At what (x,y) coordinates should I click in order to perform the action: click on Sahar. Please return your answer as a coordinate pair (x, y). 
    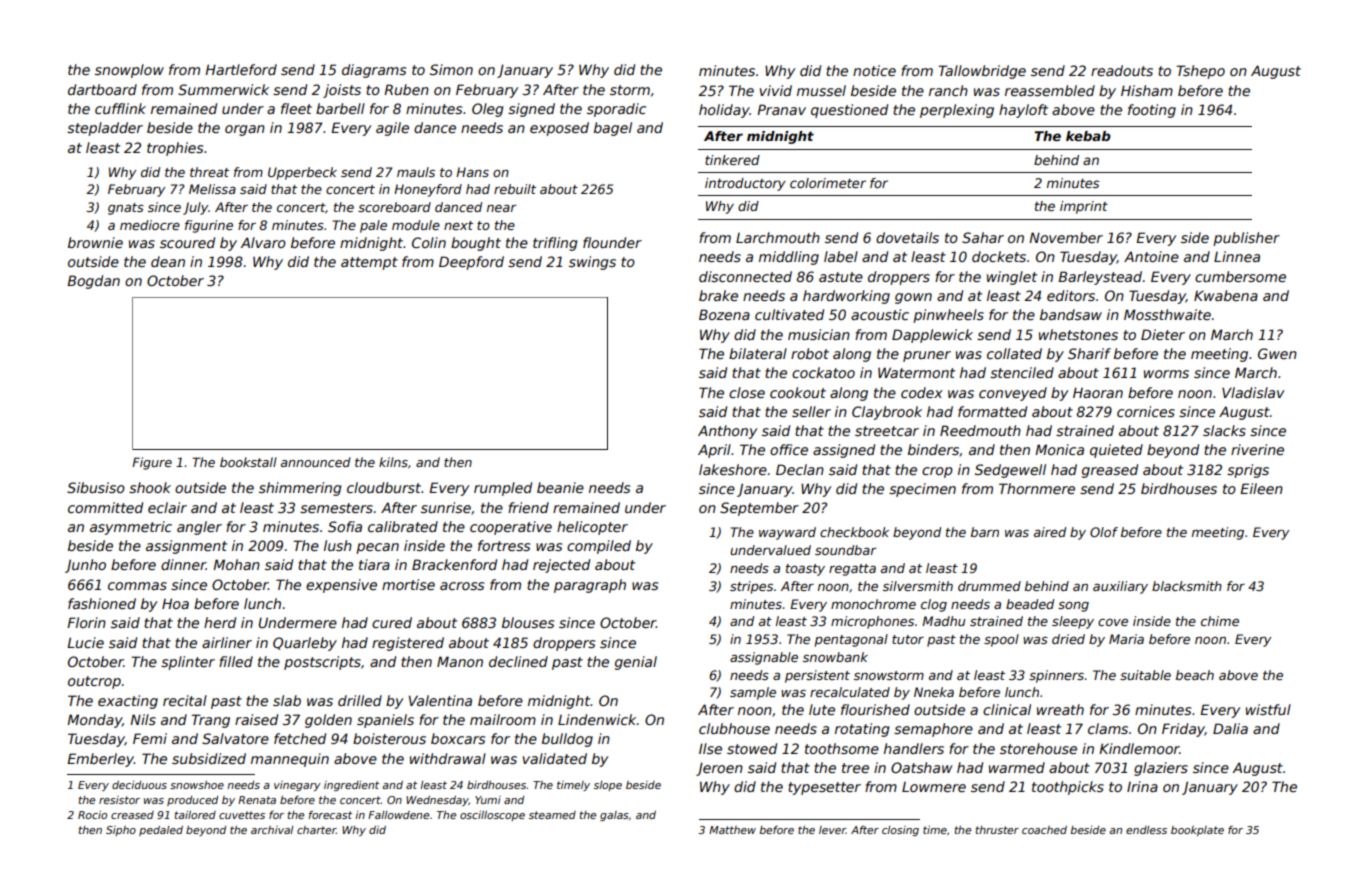
    Looking at the image, I should click on (983, 237).
